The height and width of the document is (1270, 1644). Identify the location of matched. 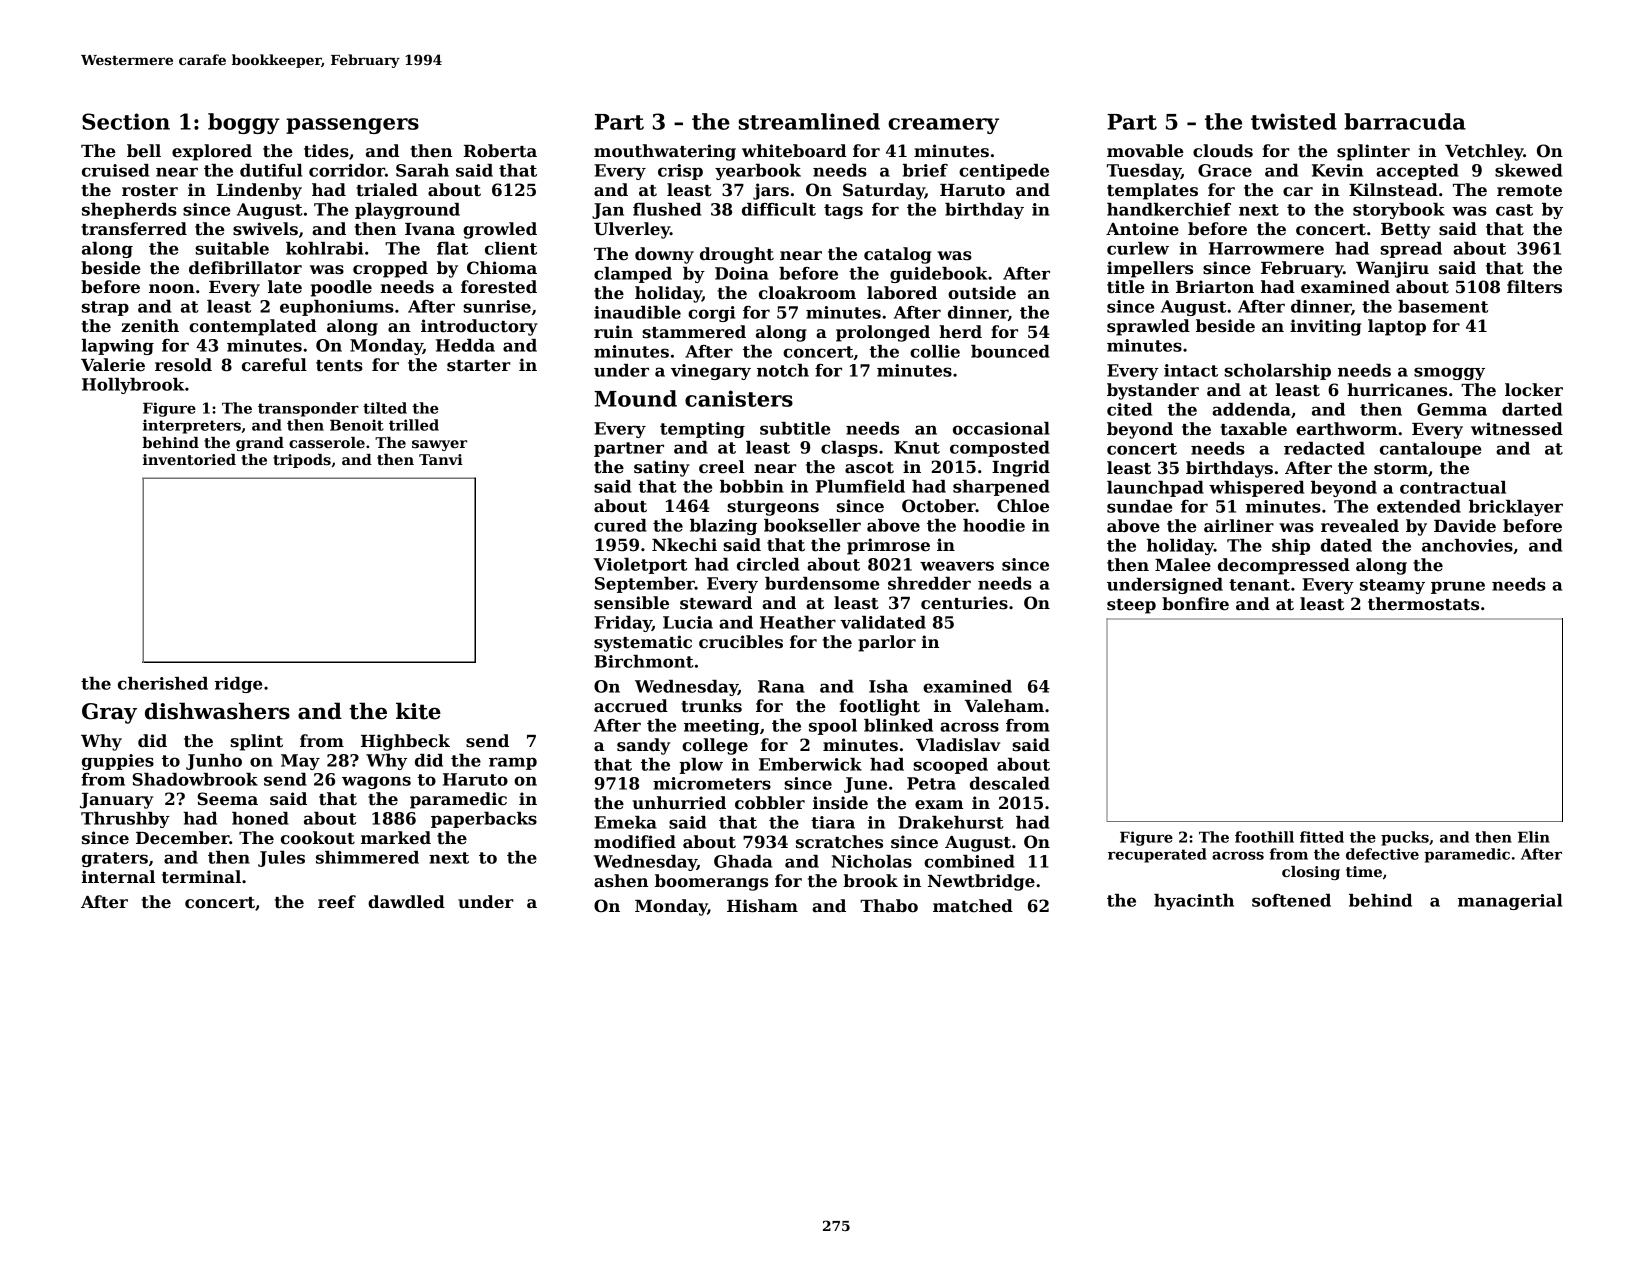
(973, 906).
